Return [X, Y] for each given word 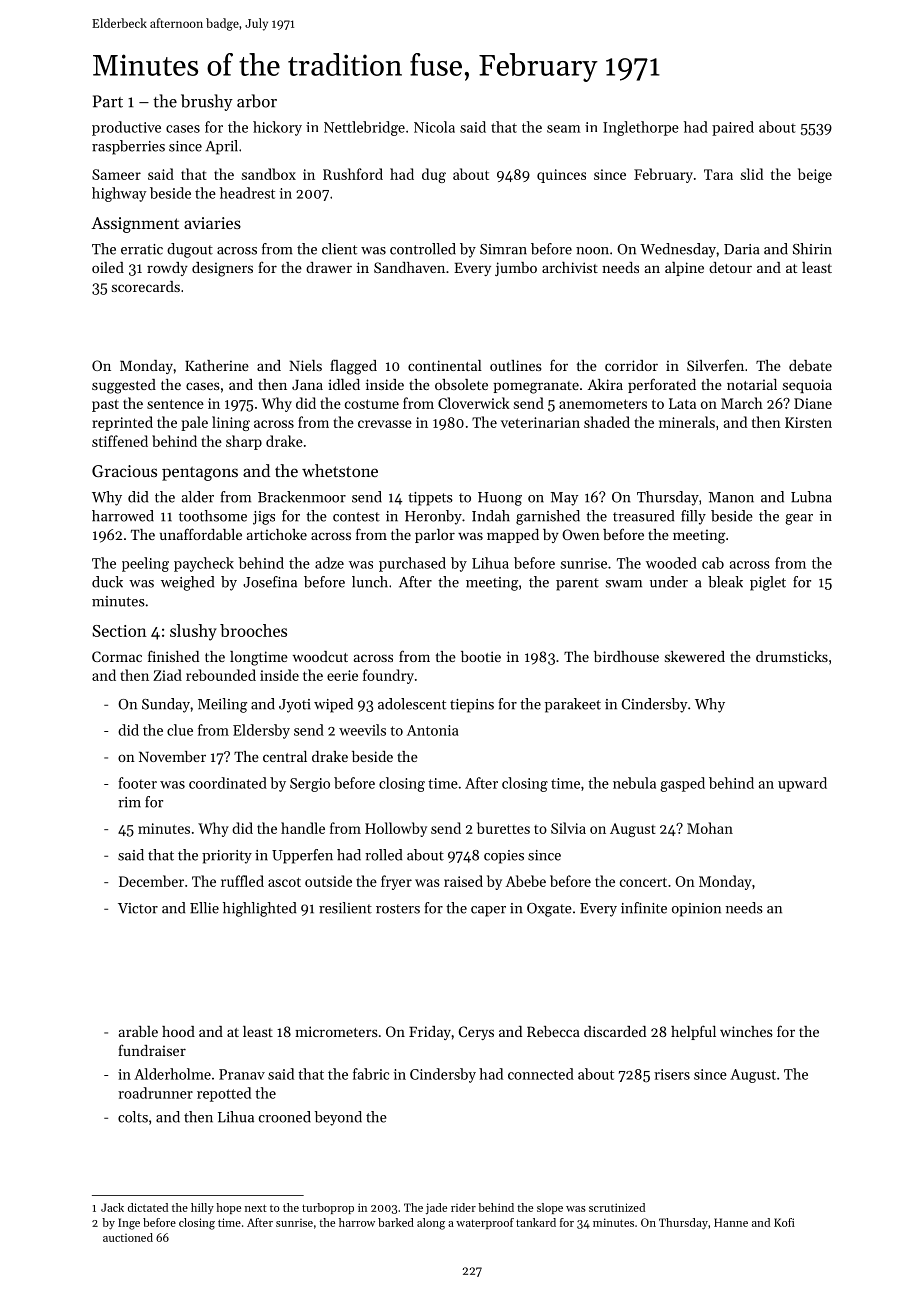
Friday [430, 1033]
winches [746, 1031]
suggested [124, 386]
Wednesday [678, 250]
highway [119, 194]
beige [815, 175]
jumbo [516, 269]
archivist [570, 267]
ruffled [242, 881]
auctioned [128, 1237]
